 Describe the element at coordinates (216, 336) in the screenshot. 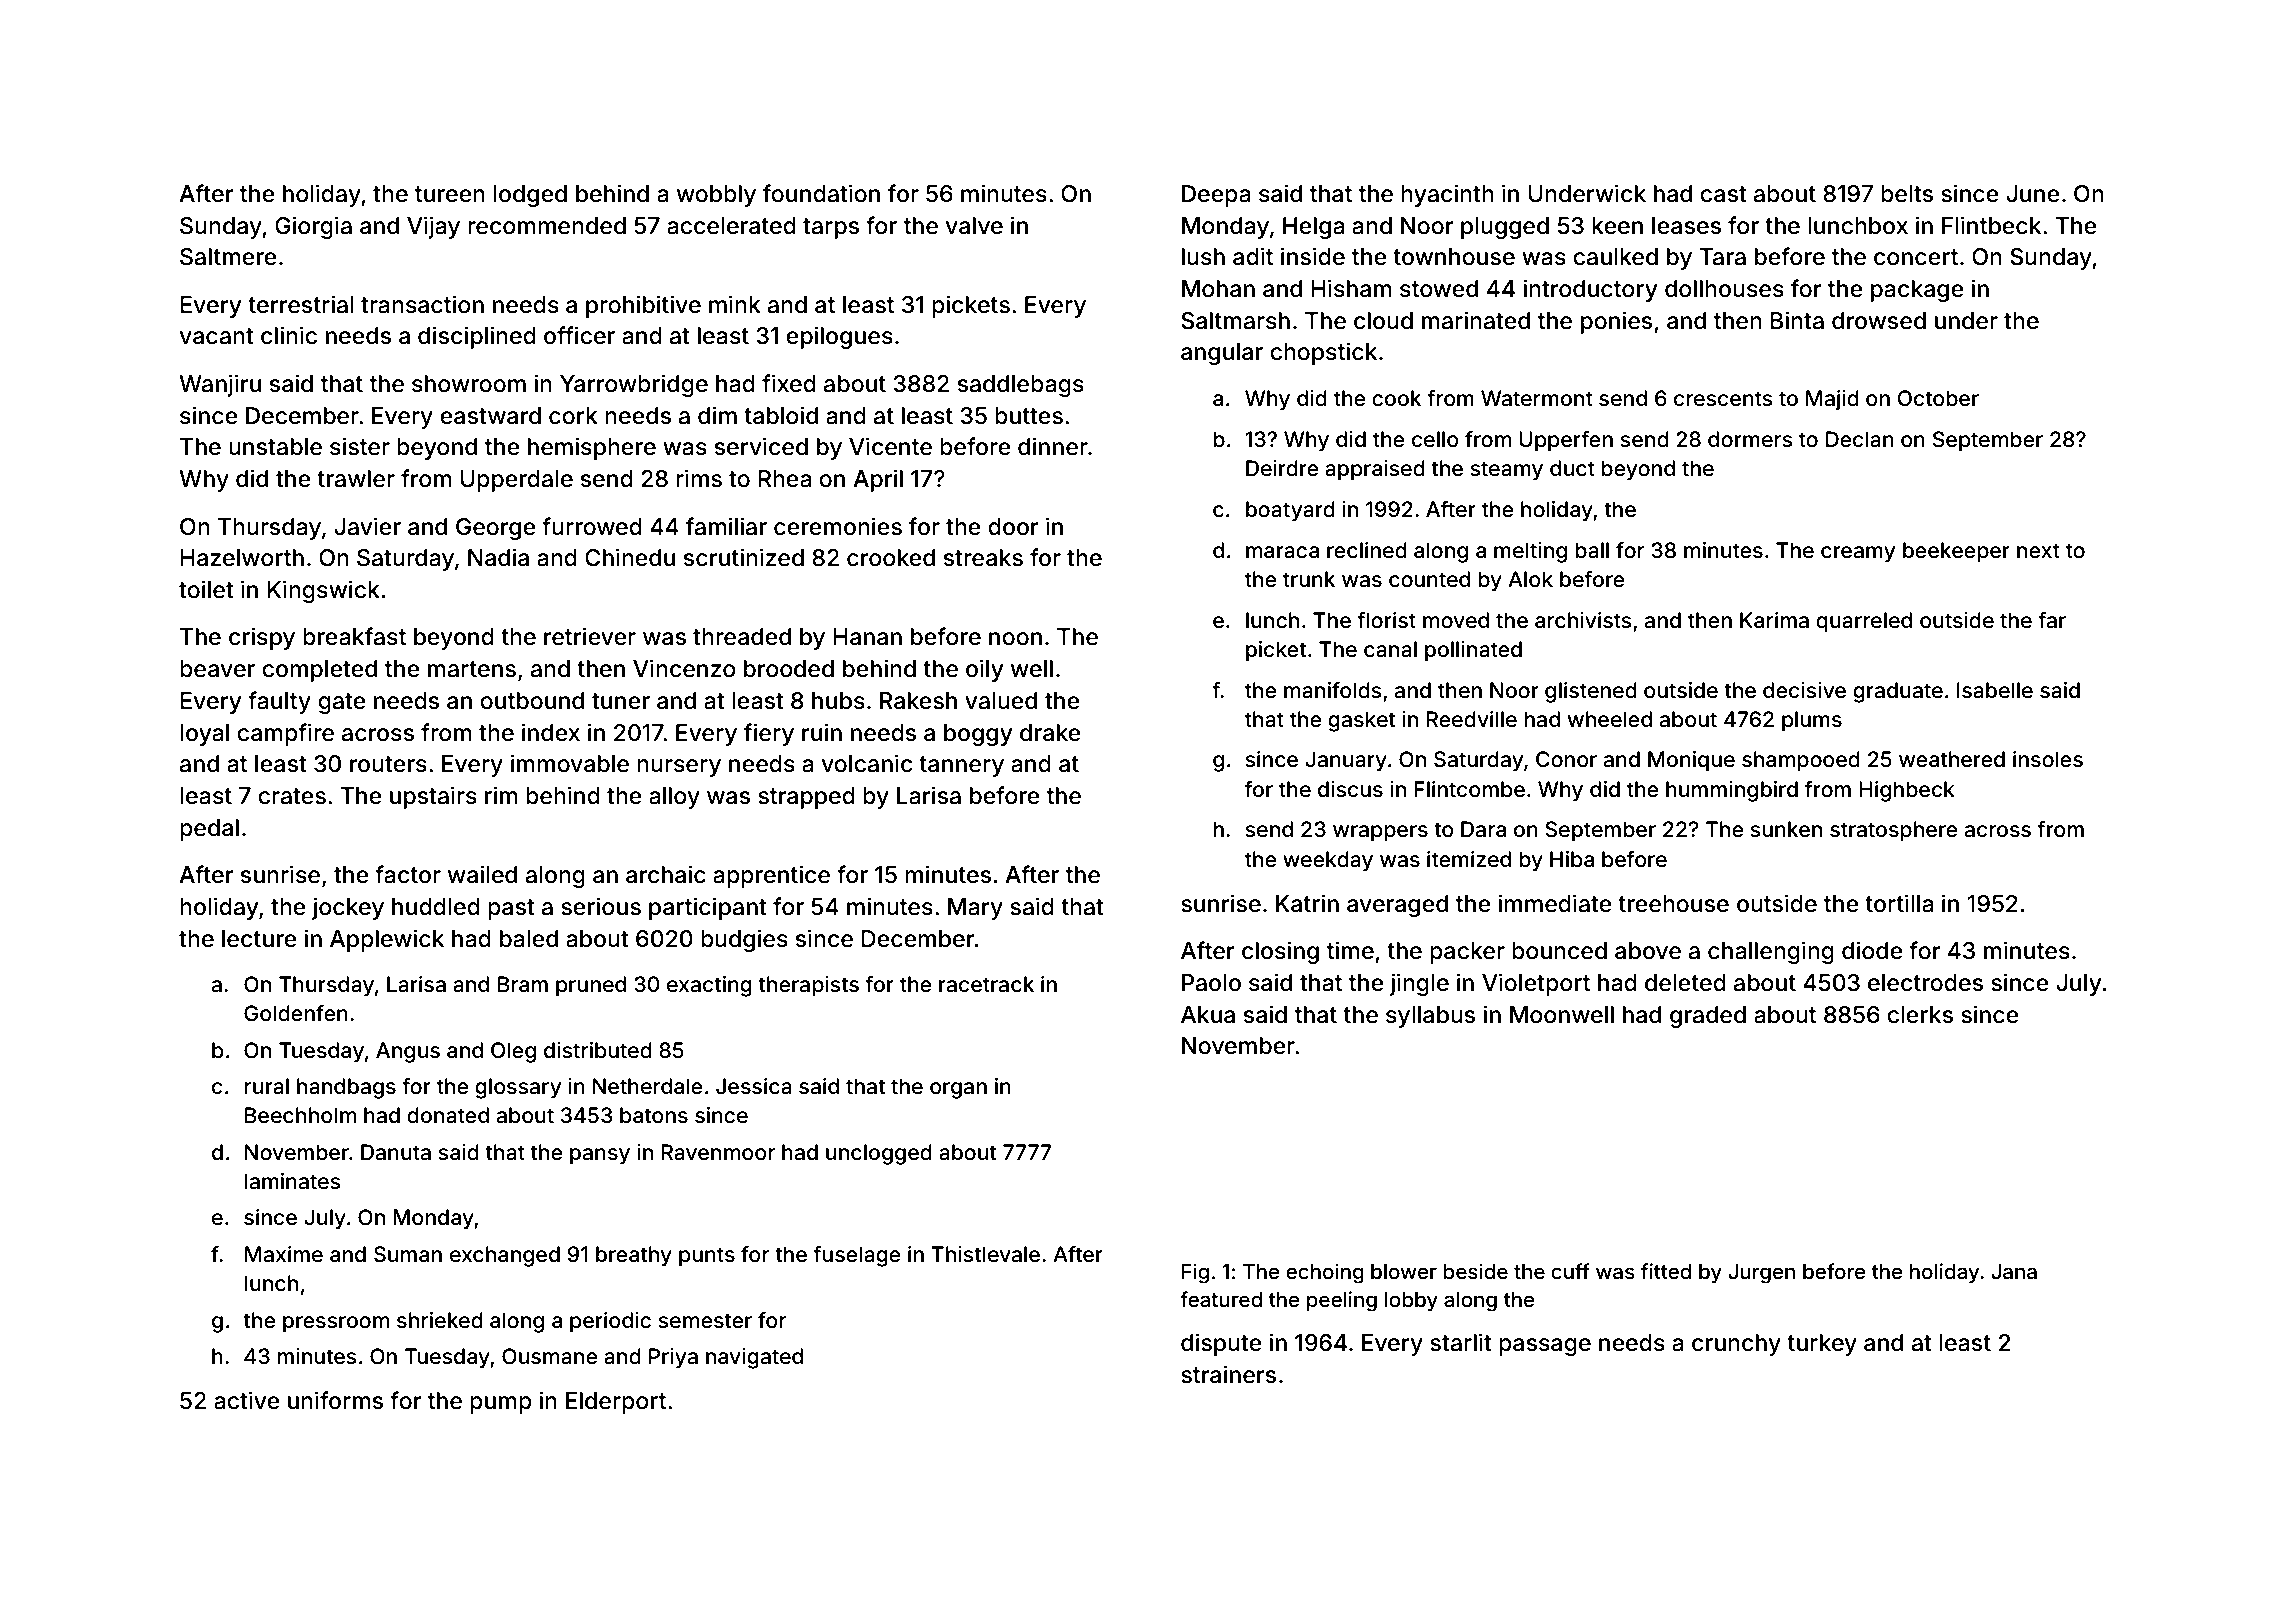

I see `vacant` at that location.
